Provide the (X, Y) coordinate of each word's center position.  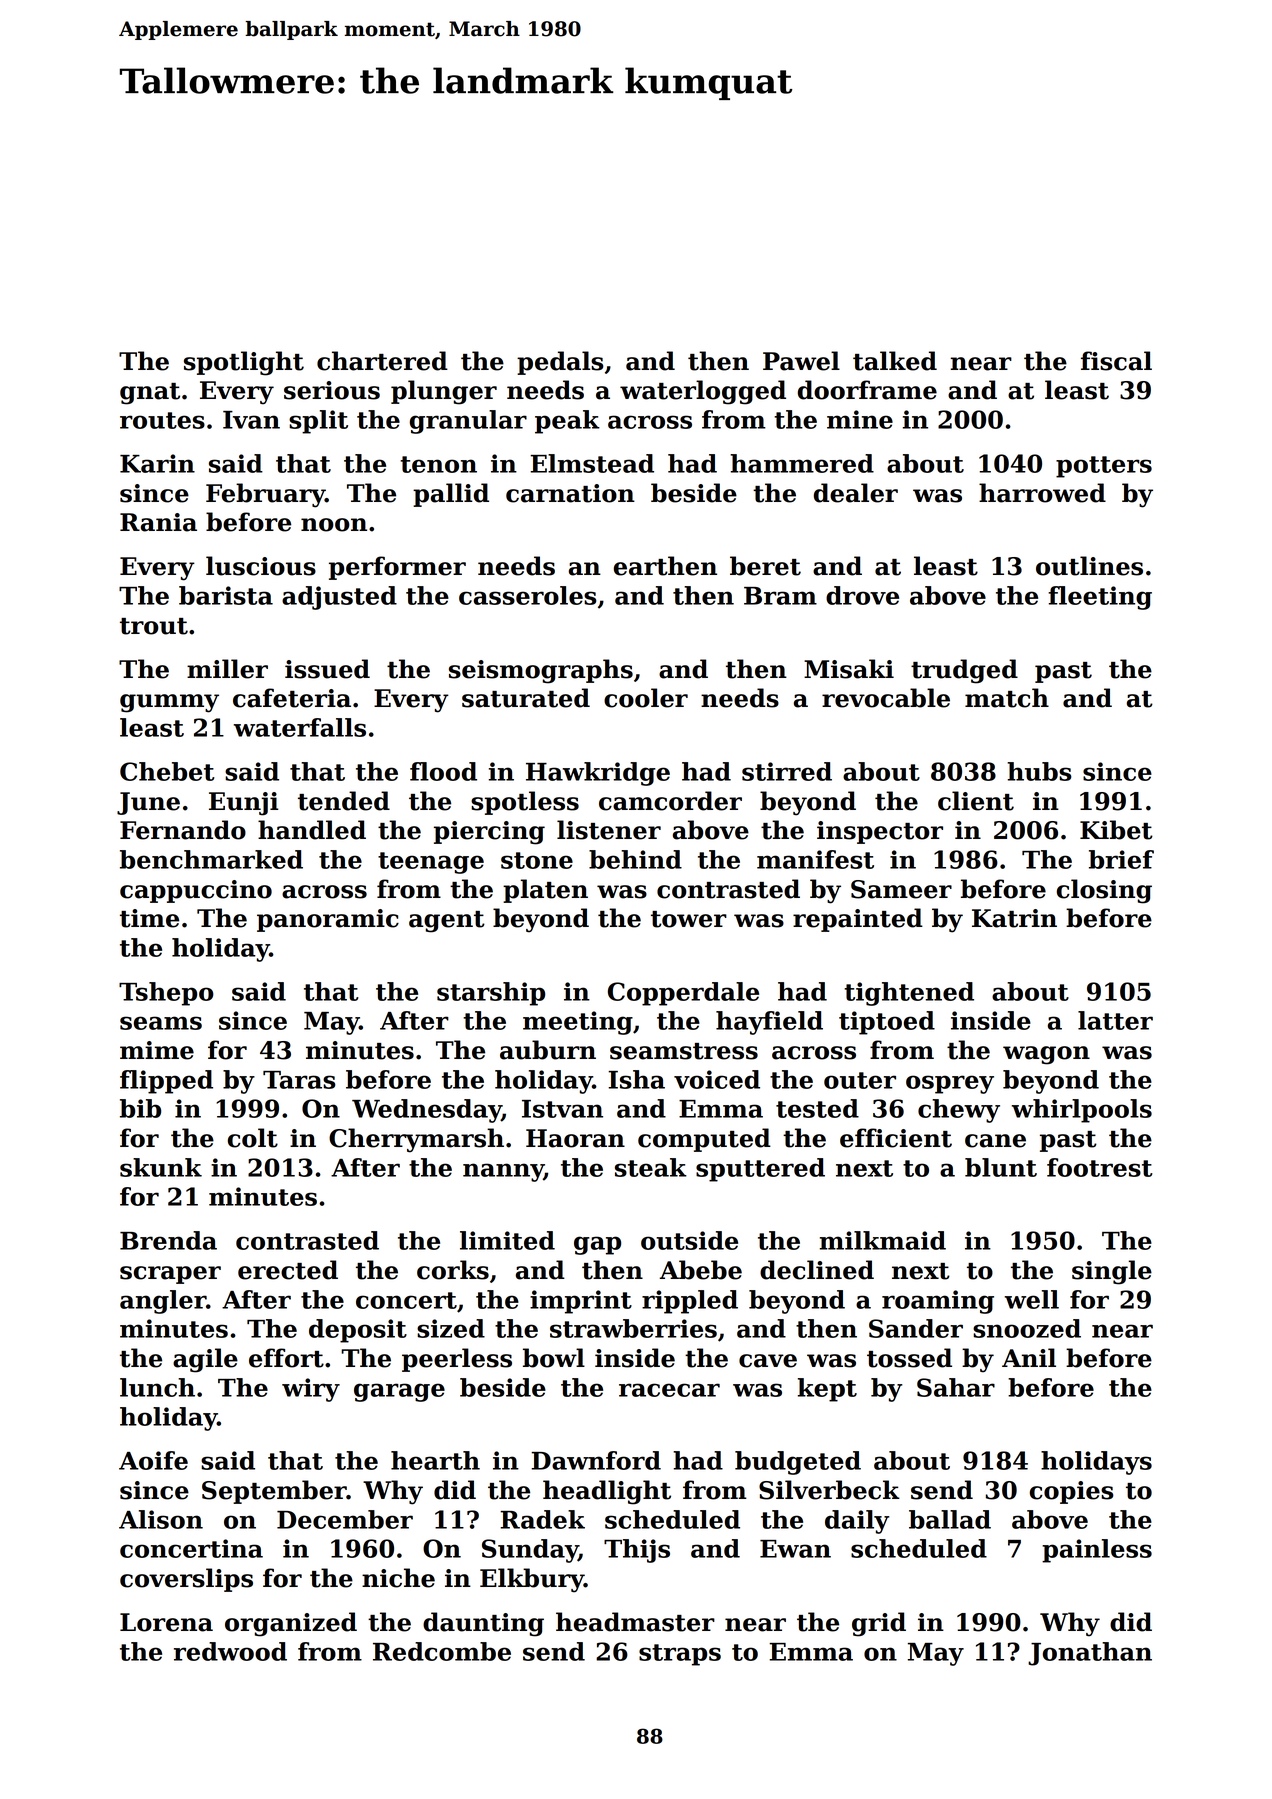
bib (140, 1108)
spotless (525, 803)
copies (1072, 1492)
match (1007, 698)
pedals (560, 363)
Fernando (183, 830)
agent (447, 922)
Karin (157, 463)
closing (1104, 891)
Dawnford (596, 1460)
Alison (161, 1519)
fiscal (1116, 361)
